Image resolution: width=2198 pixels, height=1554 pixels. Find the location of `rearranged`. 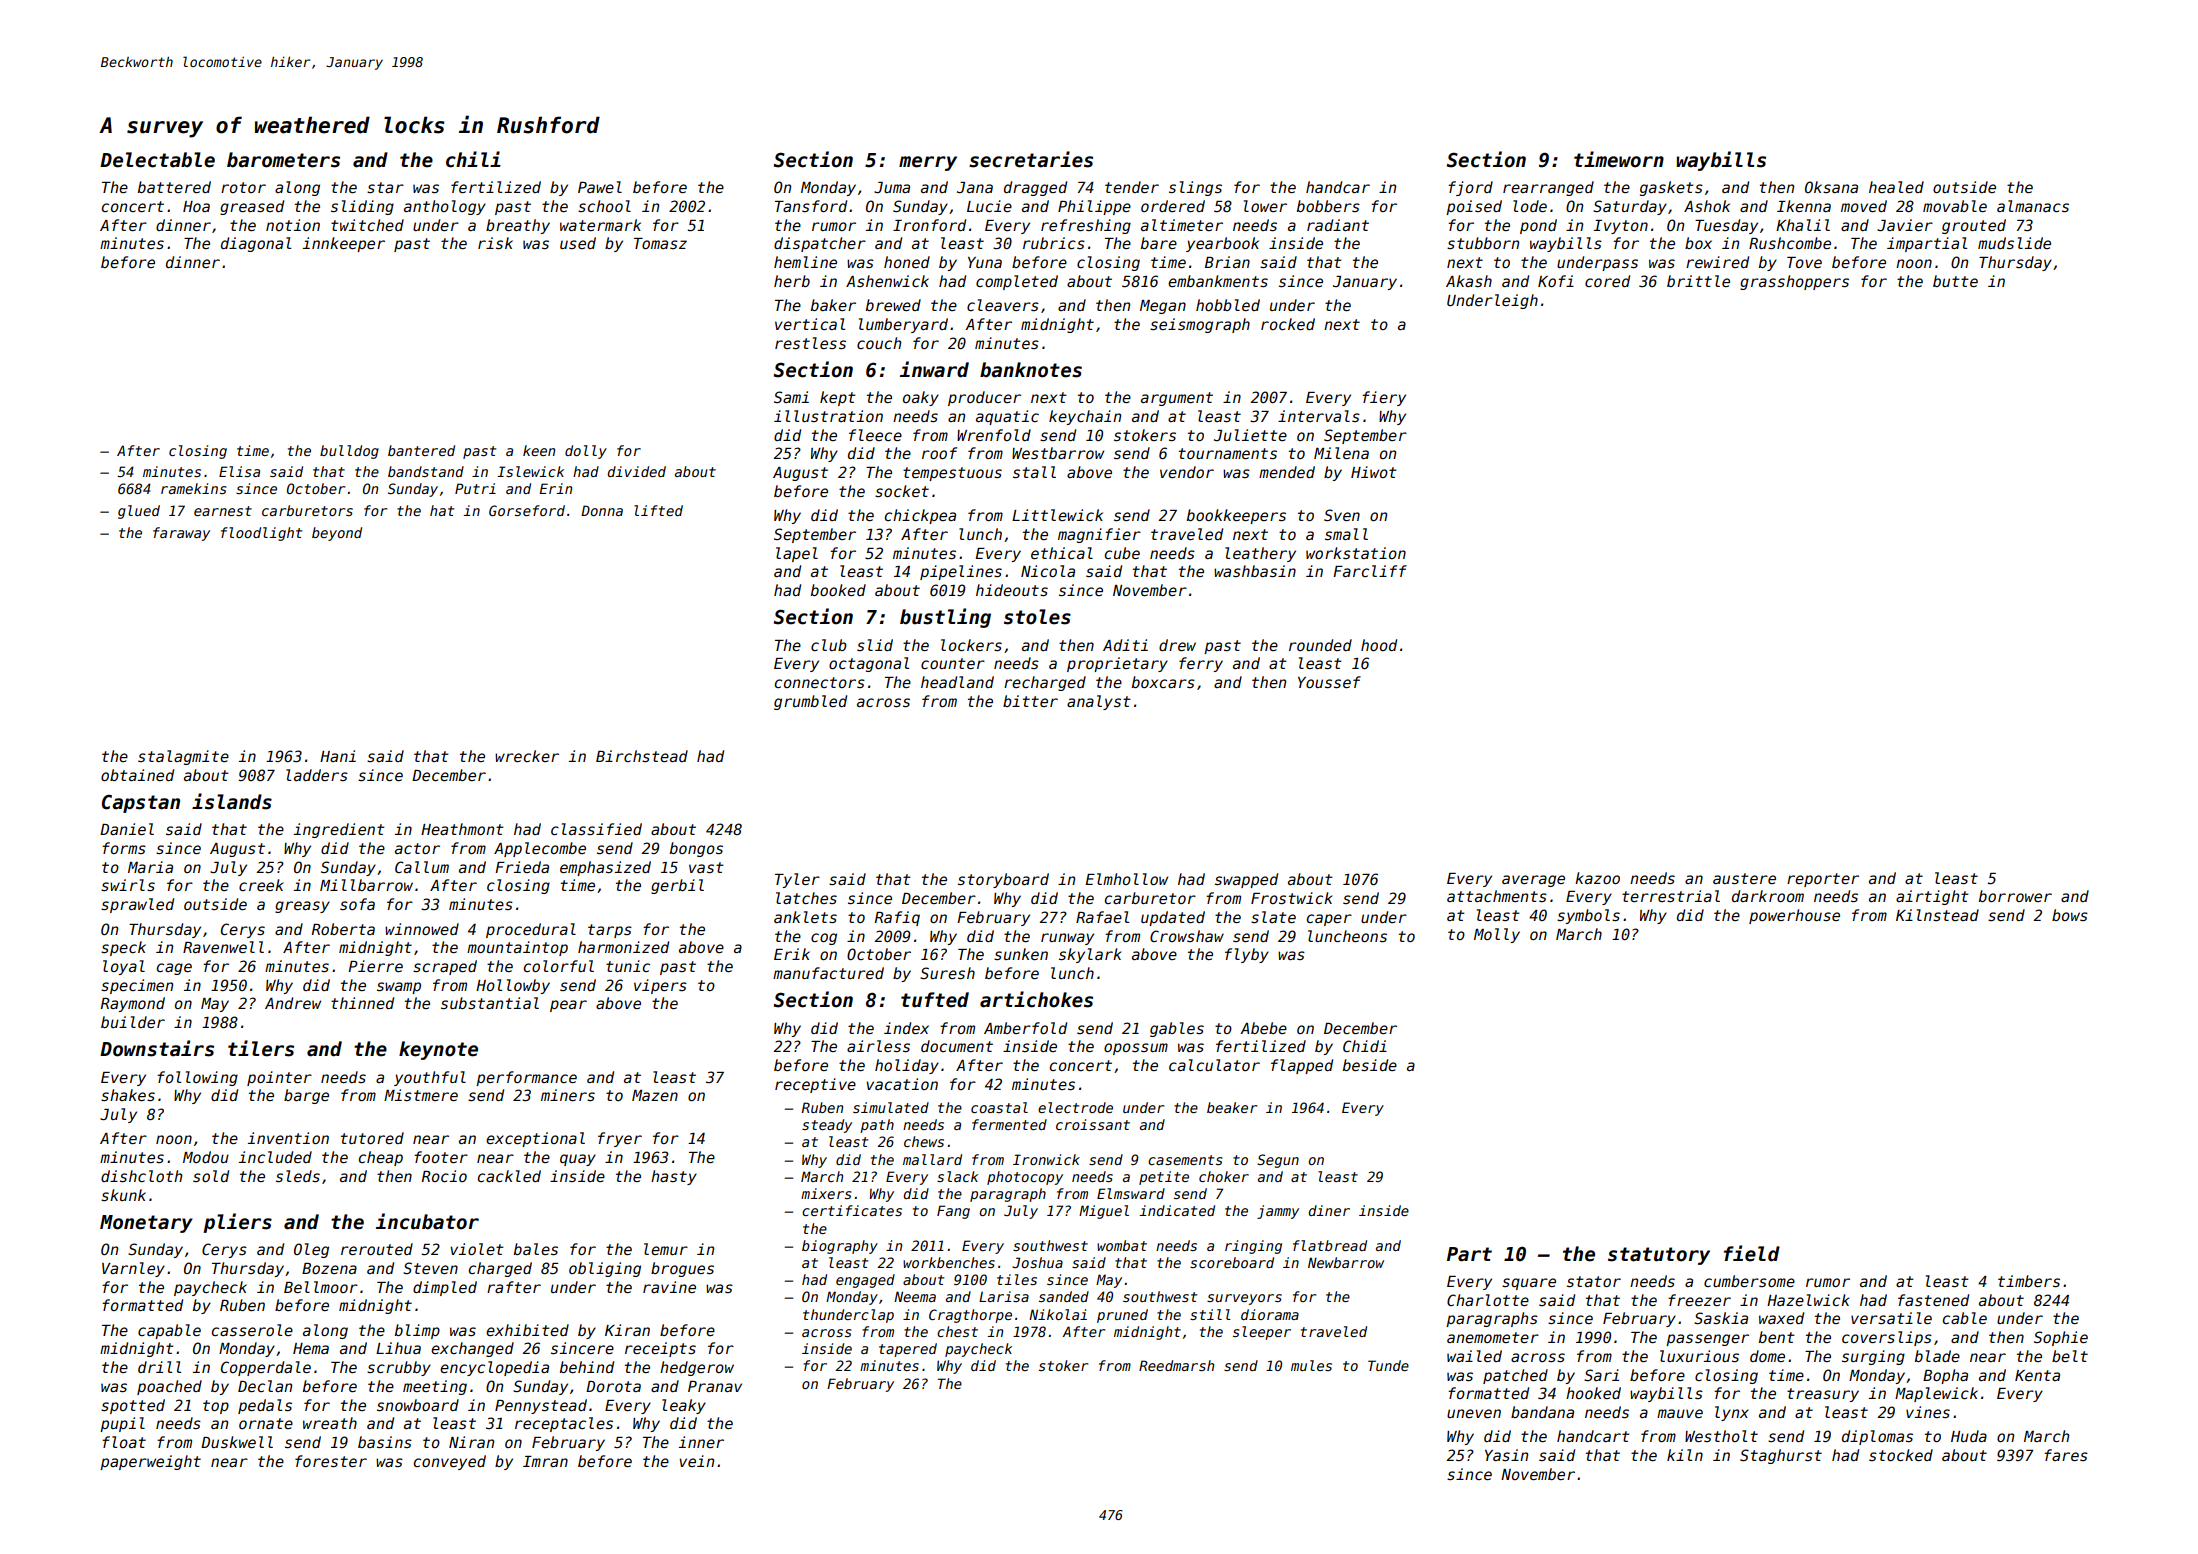

rearranged is located at coordinates (1548, 188).
